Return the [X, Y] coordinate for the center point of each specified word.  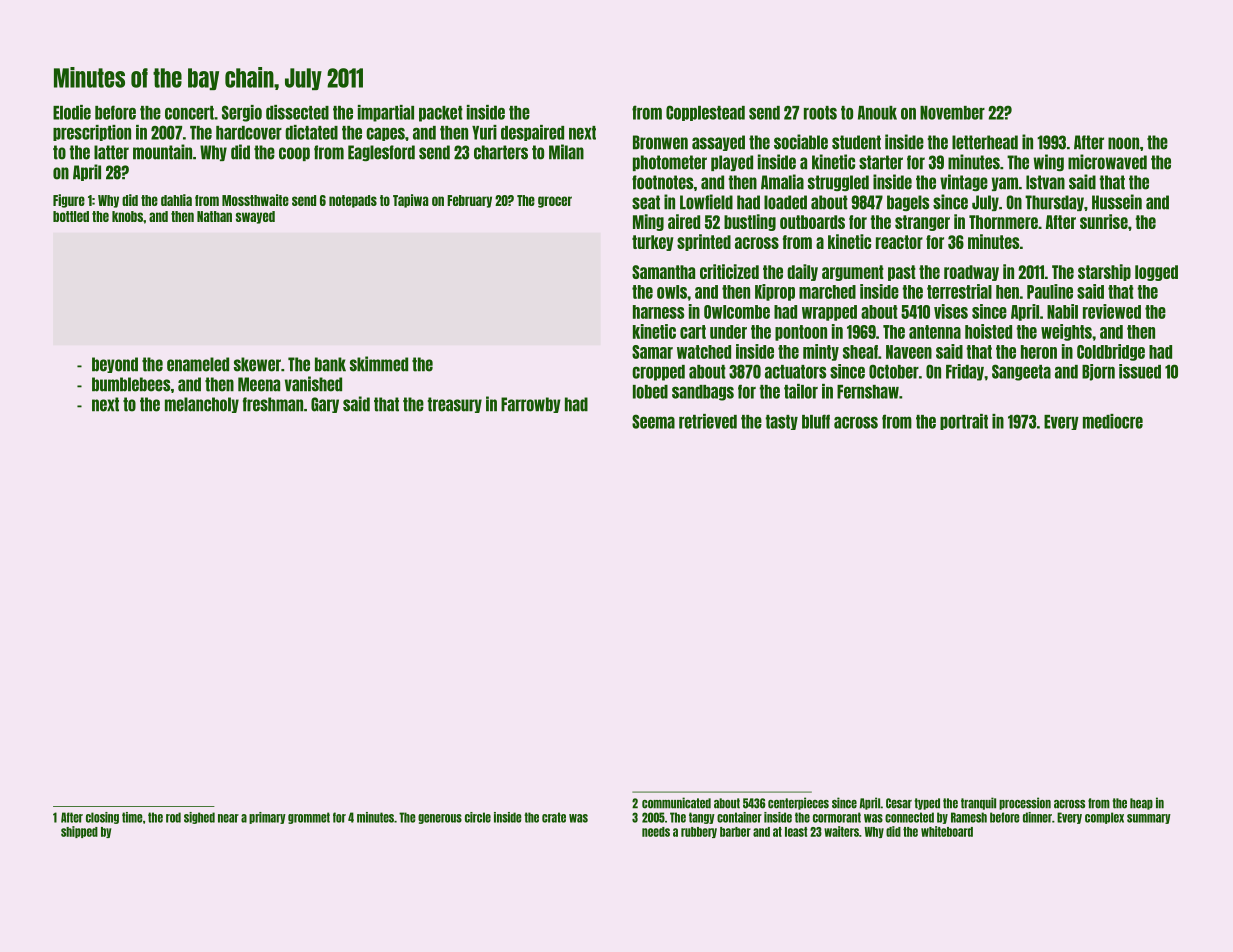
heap [1141, 804]
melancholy [202, 405]
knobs [127, 216]
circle [478, 817]
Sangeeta [1021, 372]
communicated [676, 803]
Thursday [1054, 203]
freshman [273, 404]
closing [102, 818]
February [469, 201]
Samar [652, 352]
